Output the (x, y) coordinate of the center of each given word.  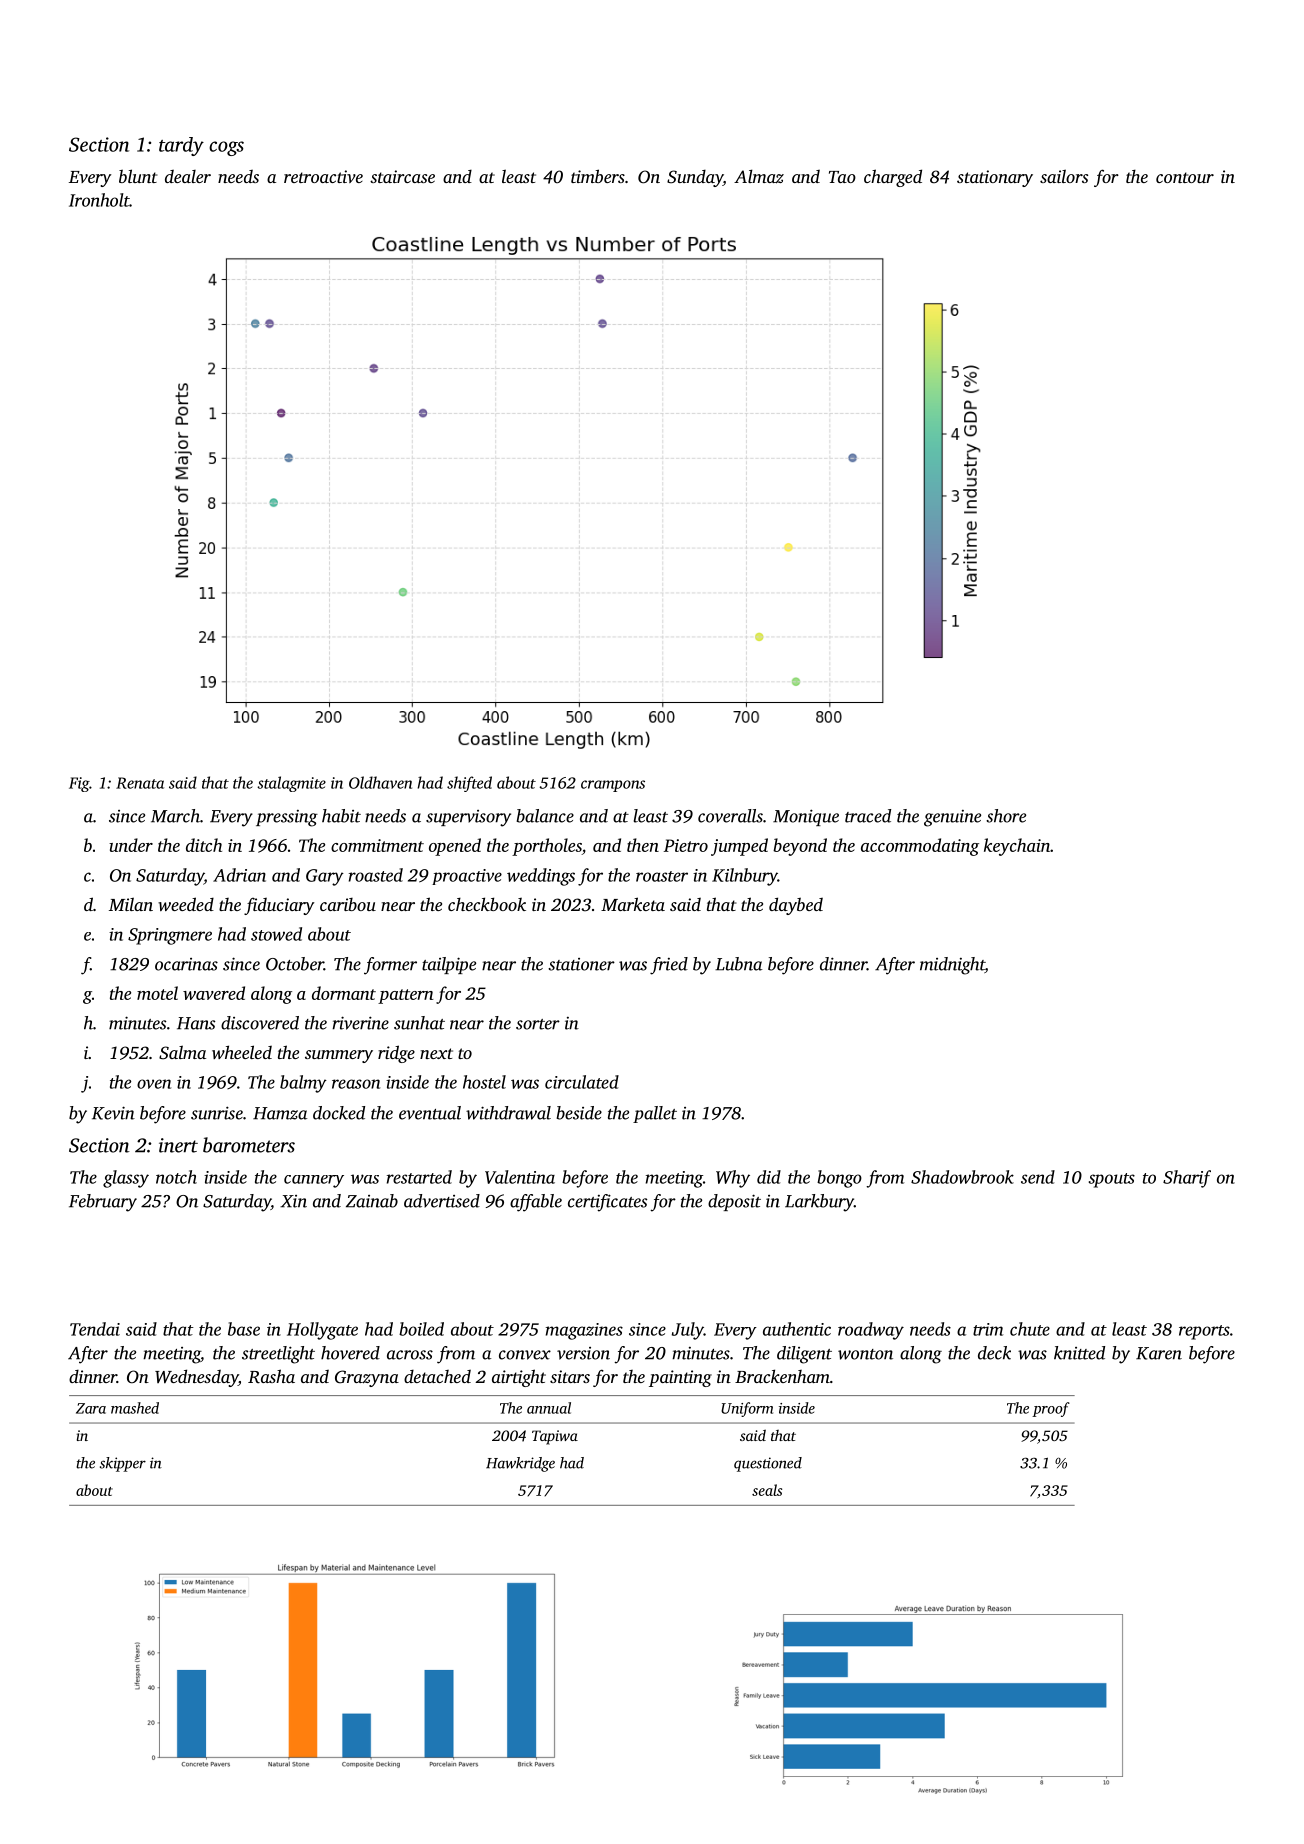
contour (1185, 177)
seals (767, 1490)
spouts (1112, 1180)
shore (1006, 816)
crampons (613, 786)
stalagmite (291, 784)
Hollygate (322, 1331)
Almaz (759, 176)
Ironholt (99, 200)
